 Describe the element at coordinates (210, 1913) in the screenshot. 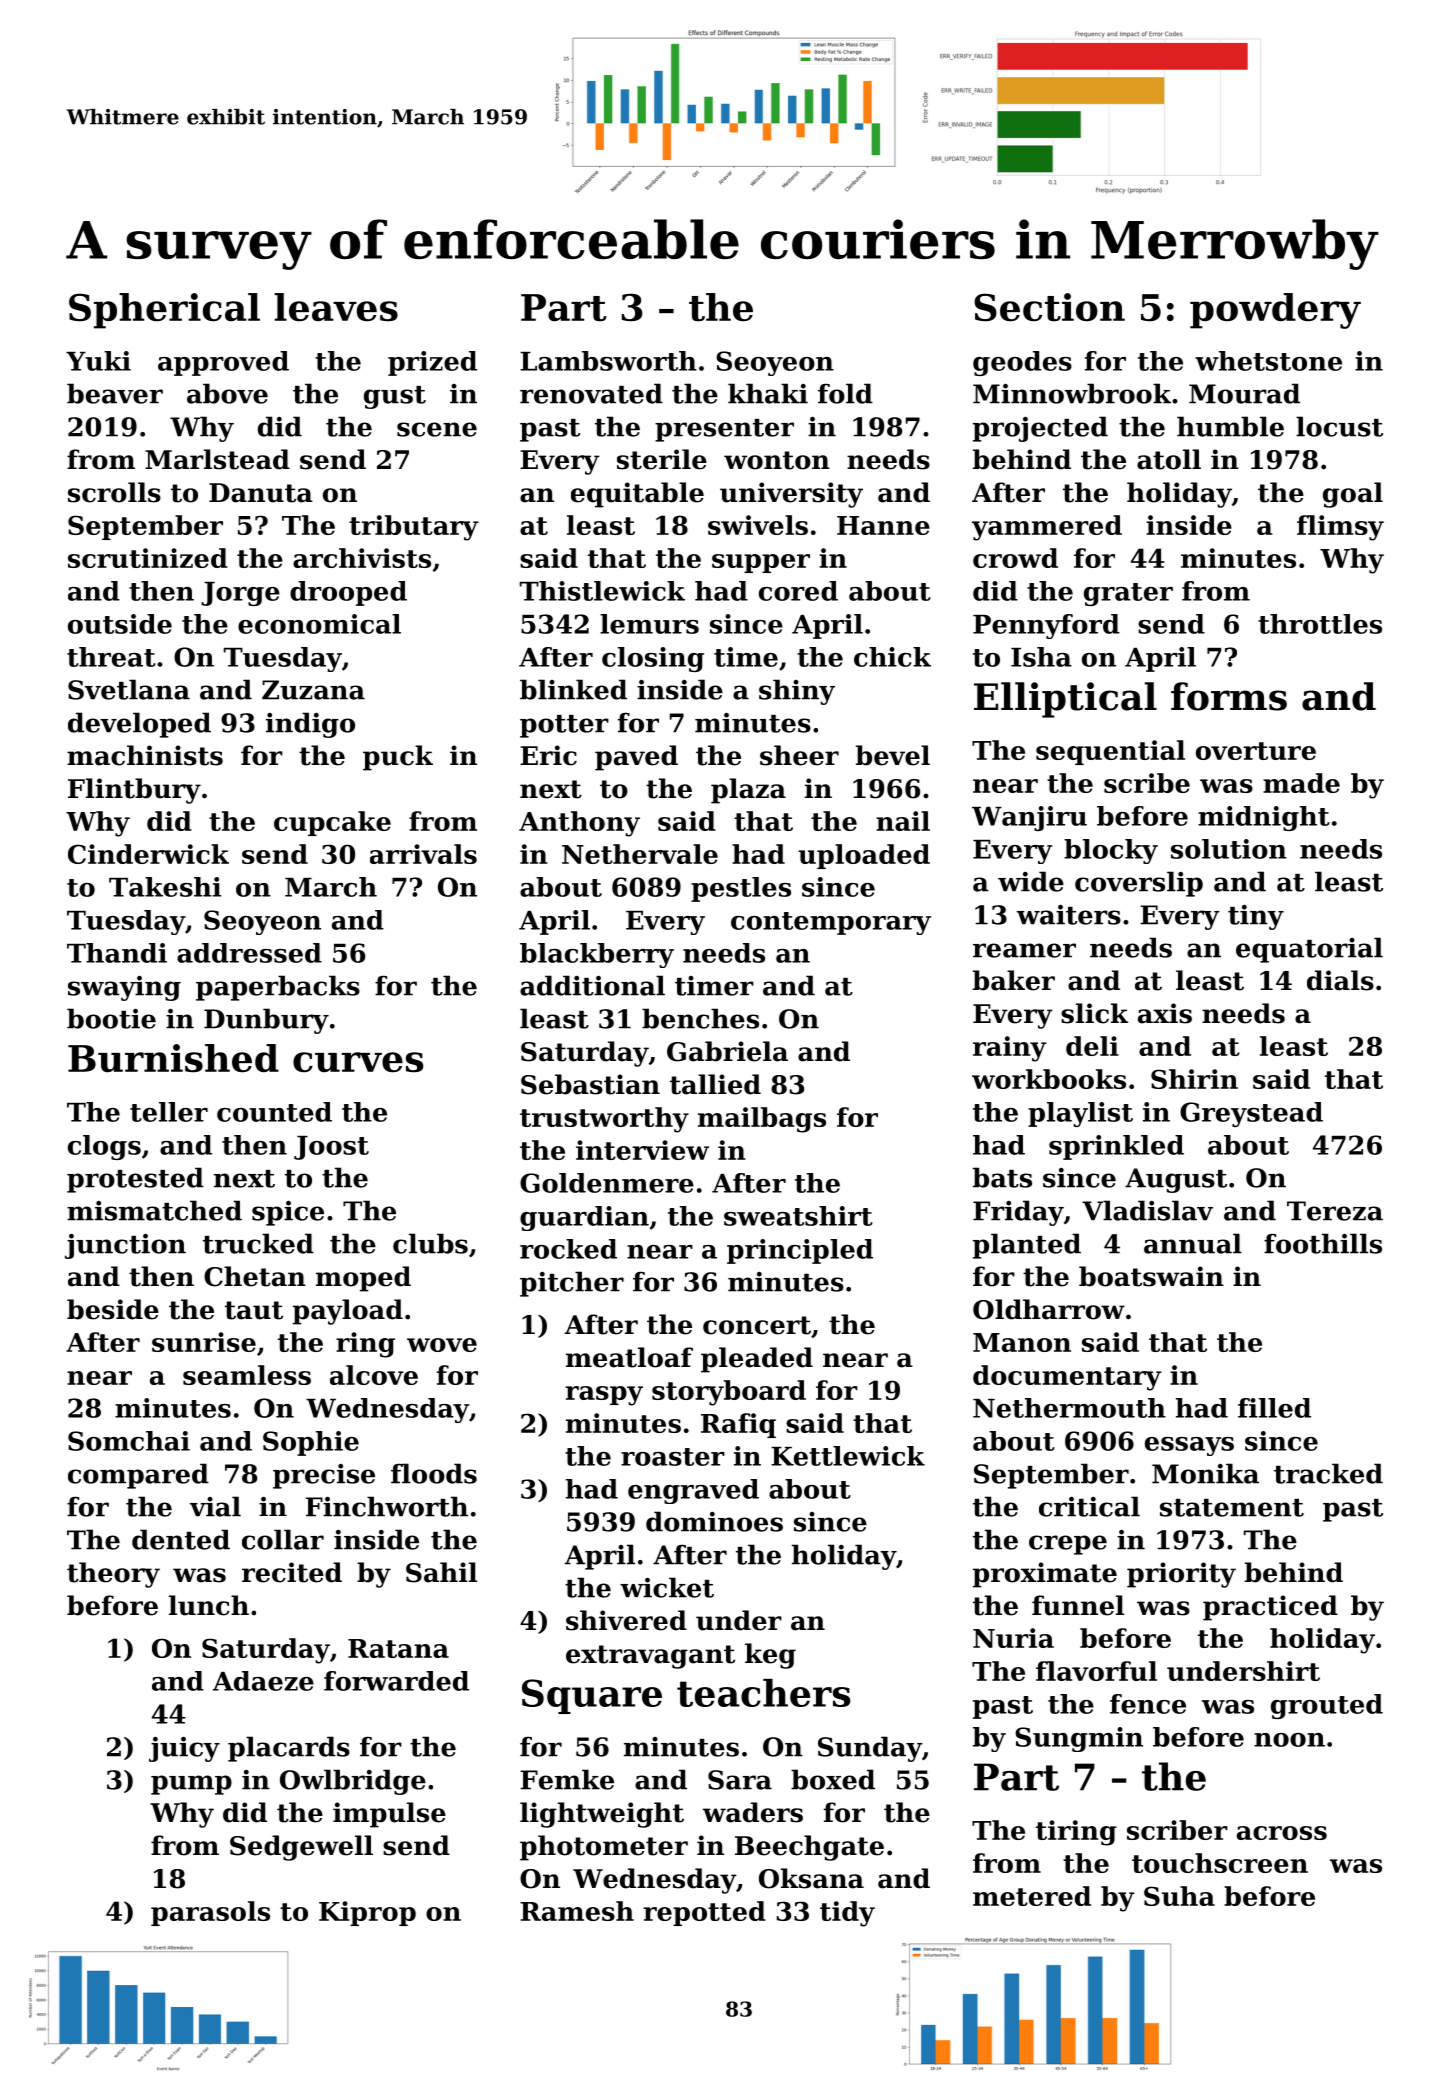

I see `parasols` at that location.
